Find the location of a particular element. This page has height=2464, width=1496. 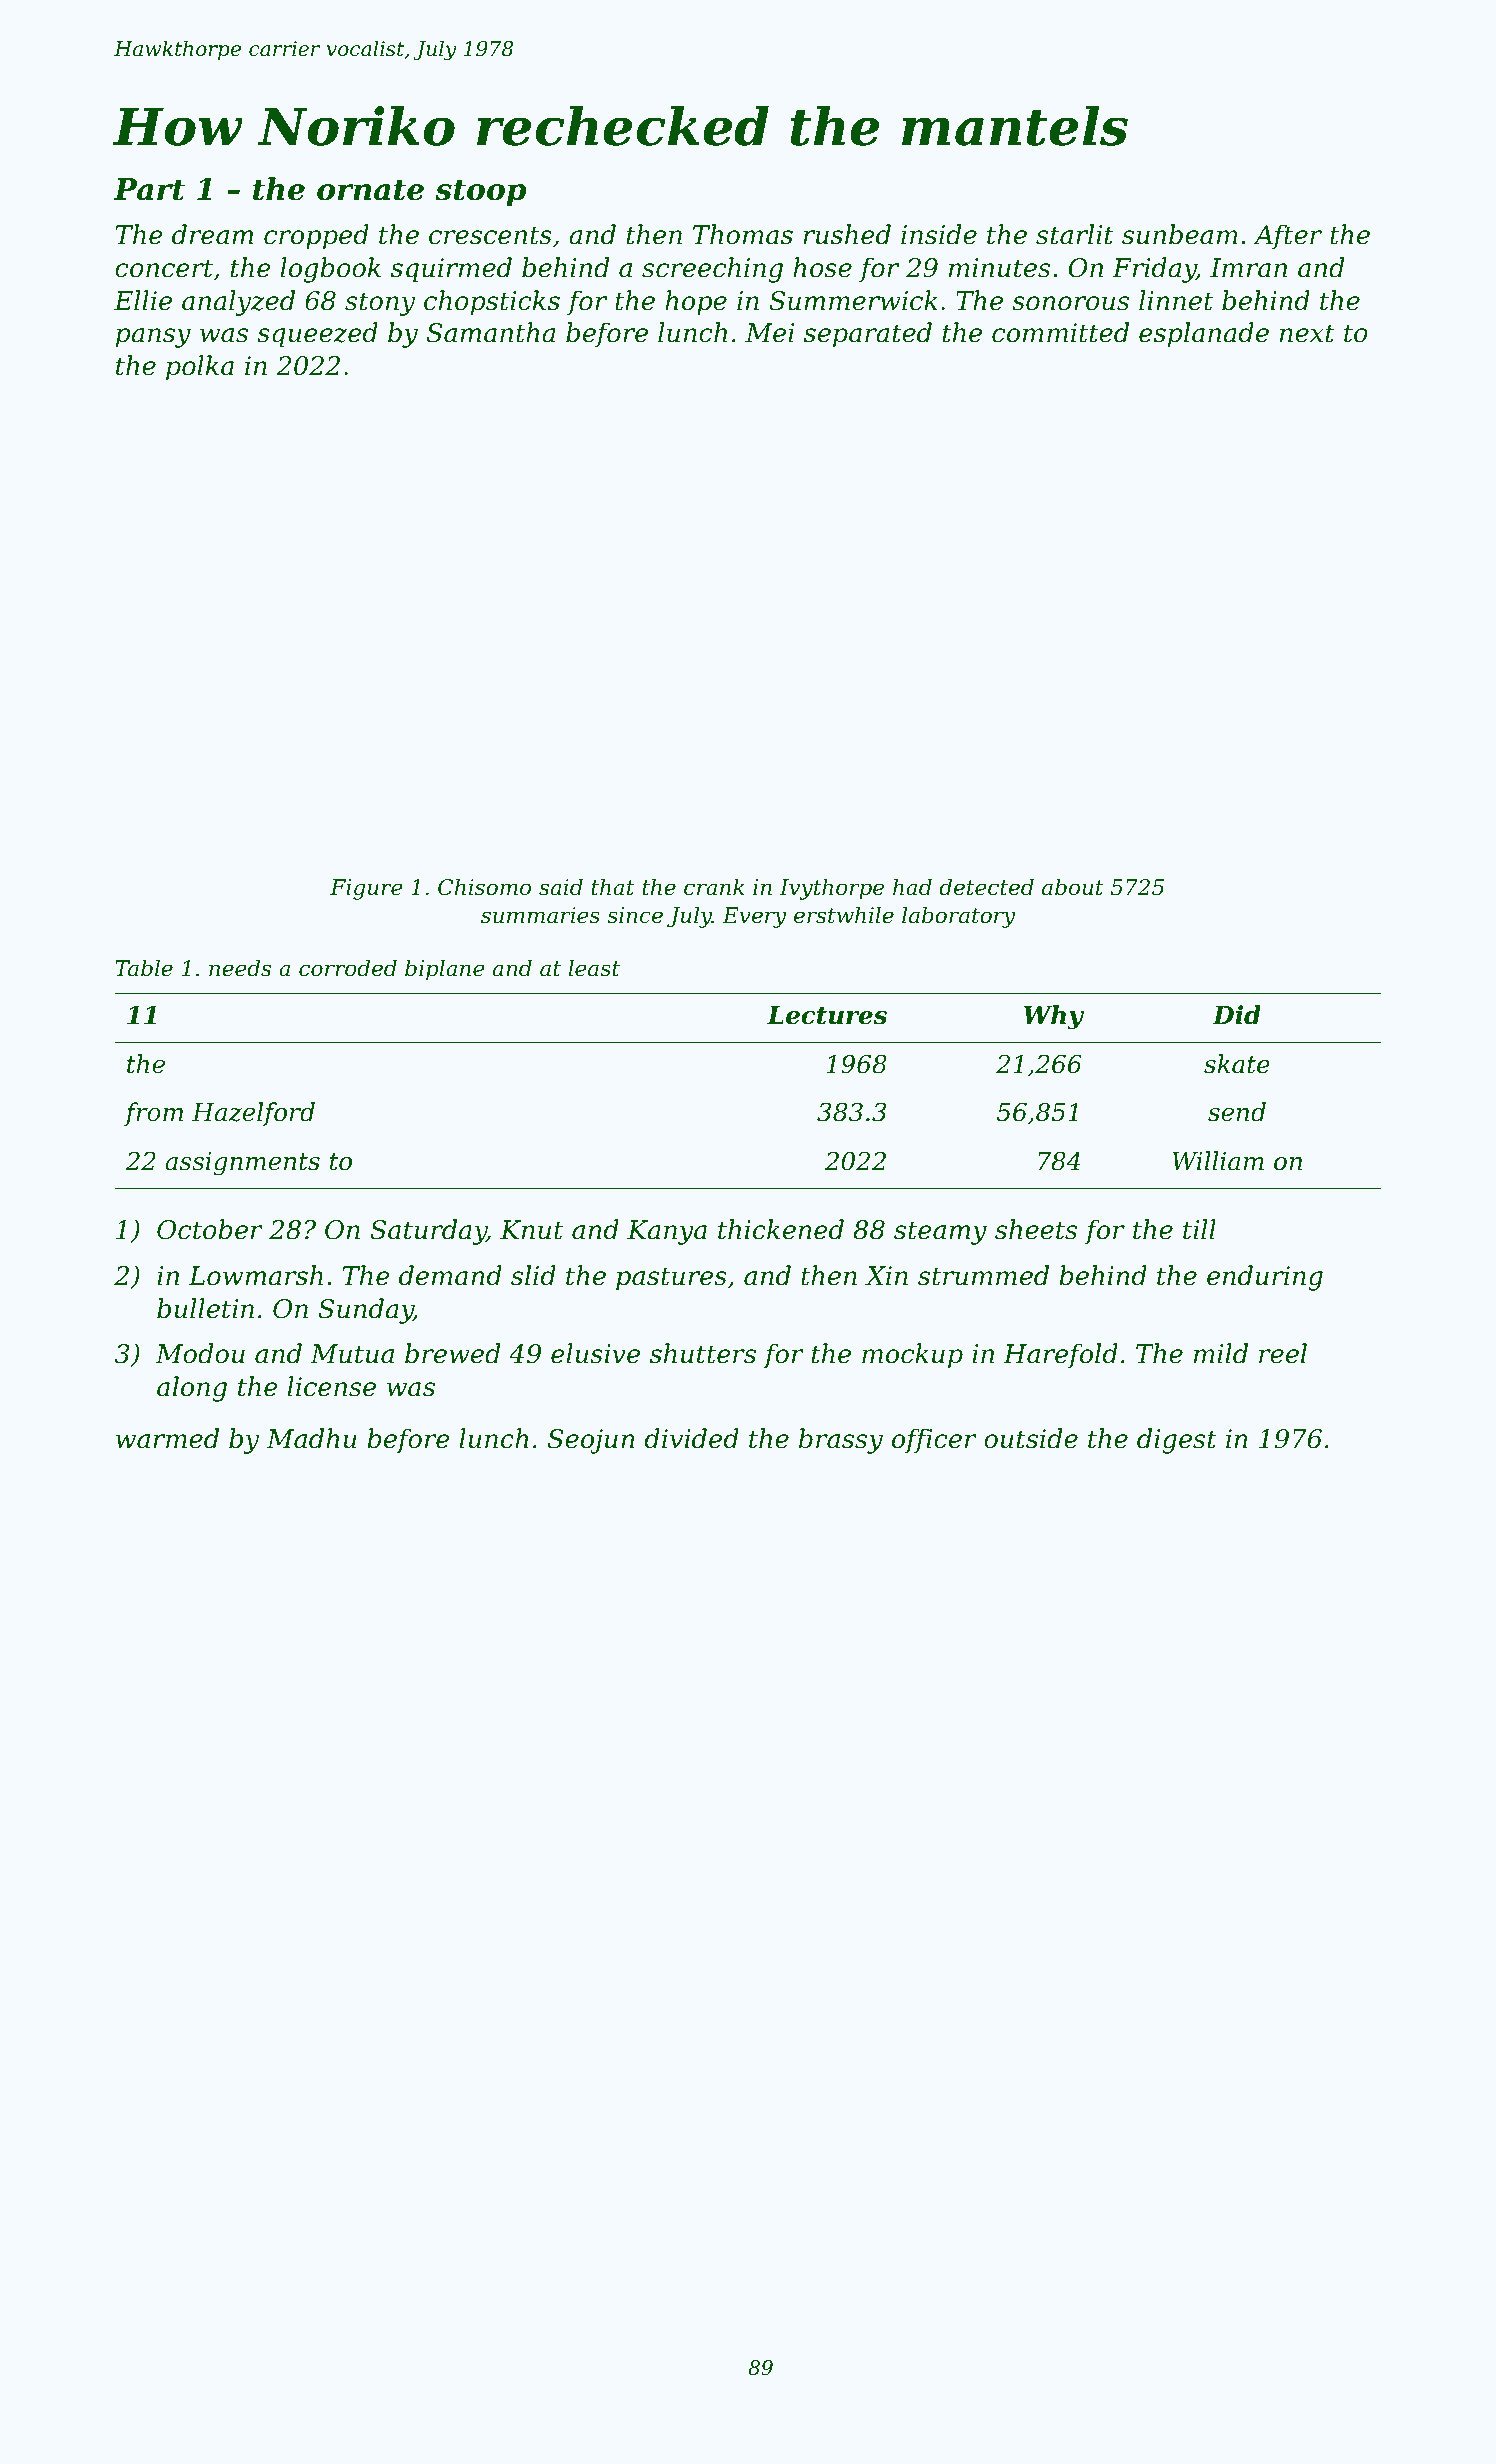

about is located at coordinates (1073, 887).
